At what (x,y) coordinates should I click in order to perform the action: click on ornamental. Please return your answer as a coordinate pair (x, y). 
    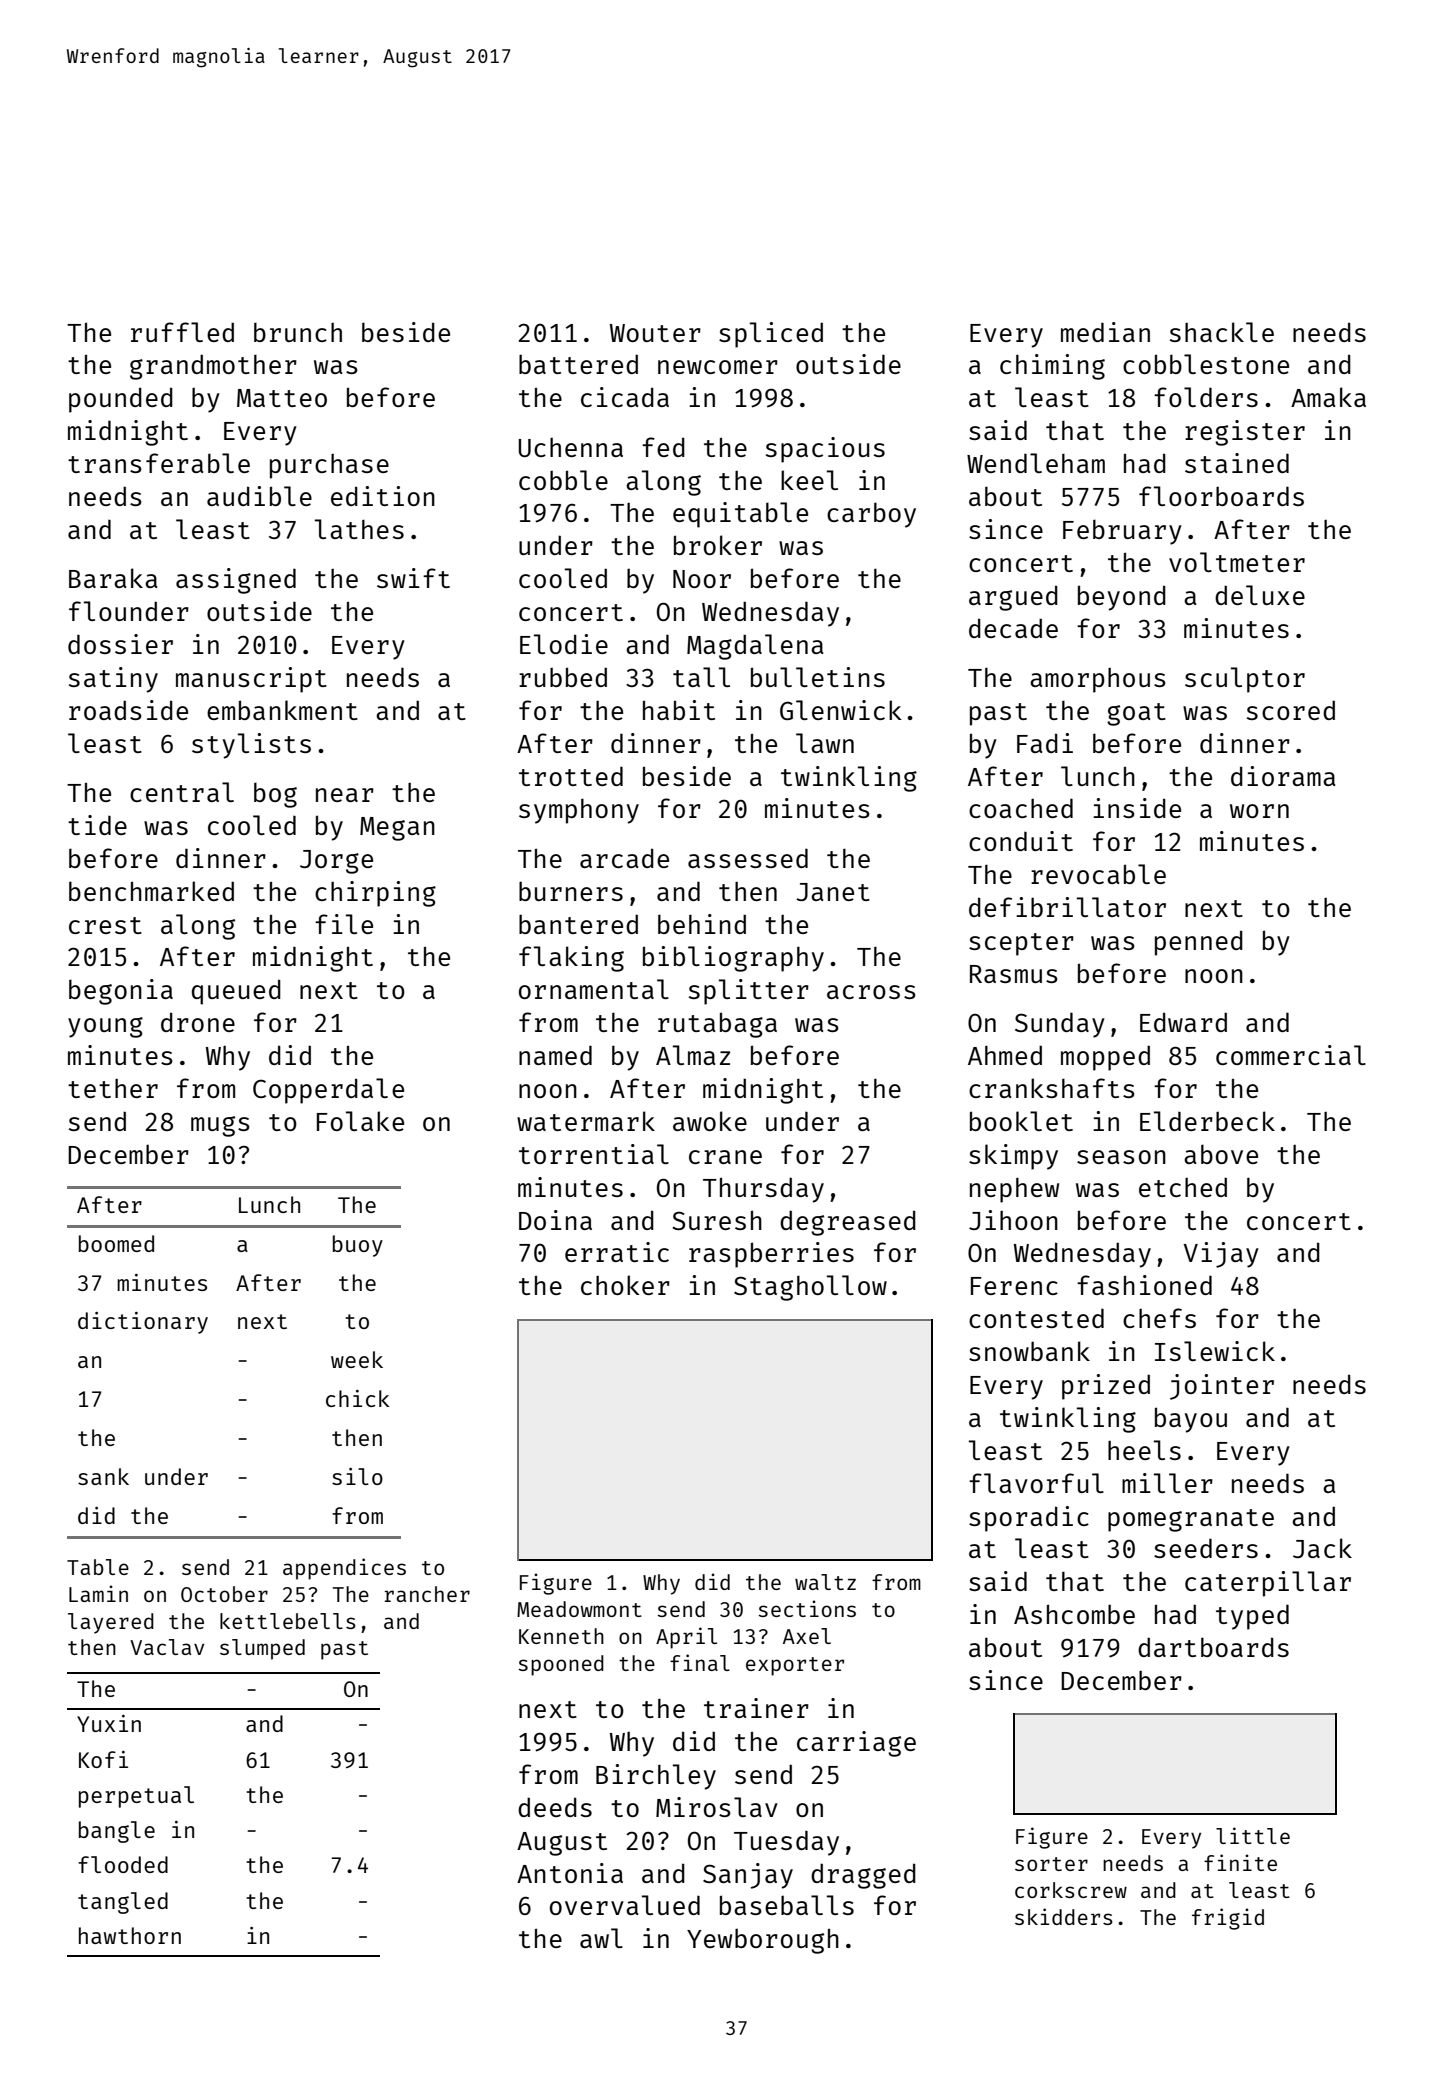
    Looking at the image, I should click on (594, 989).
